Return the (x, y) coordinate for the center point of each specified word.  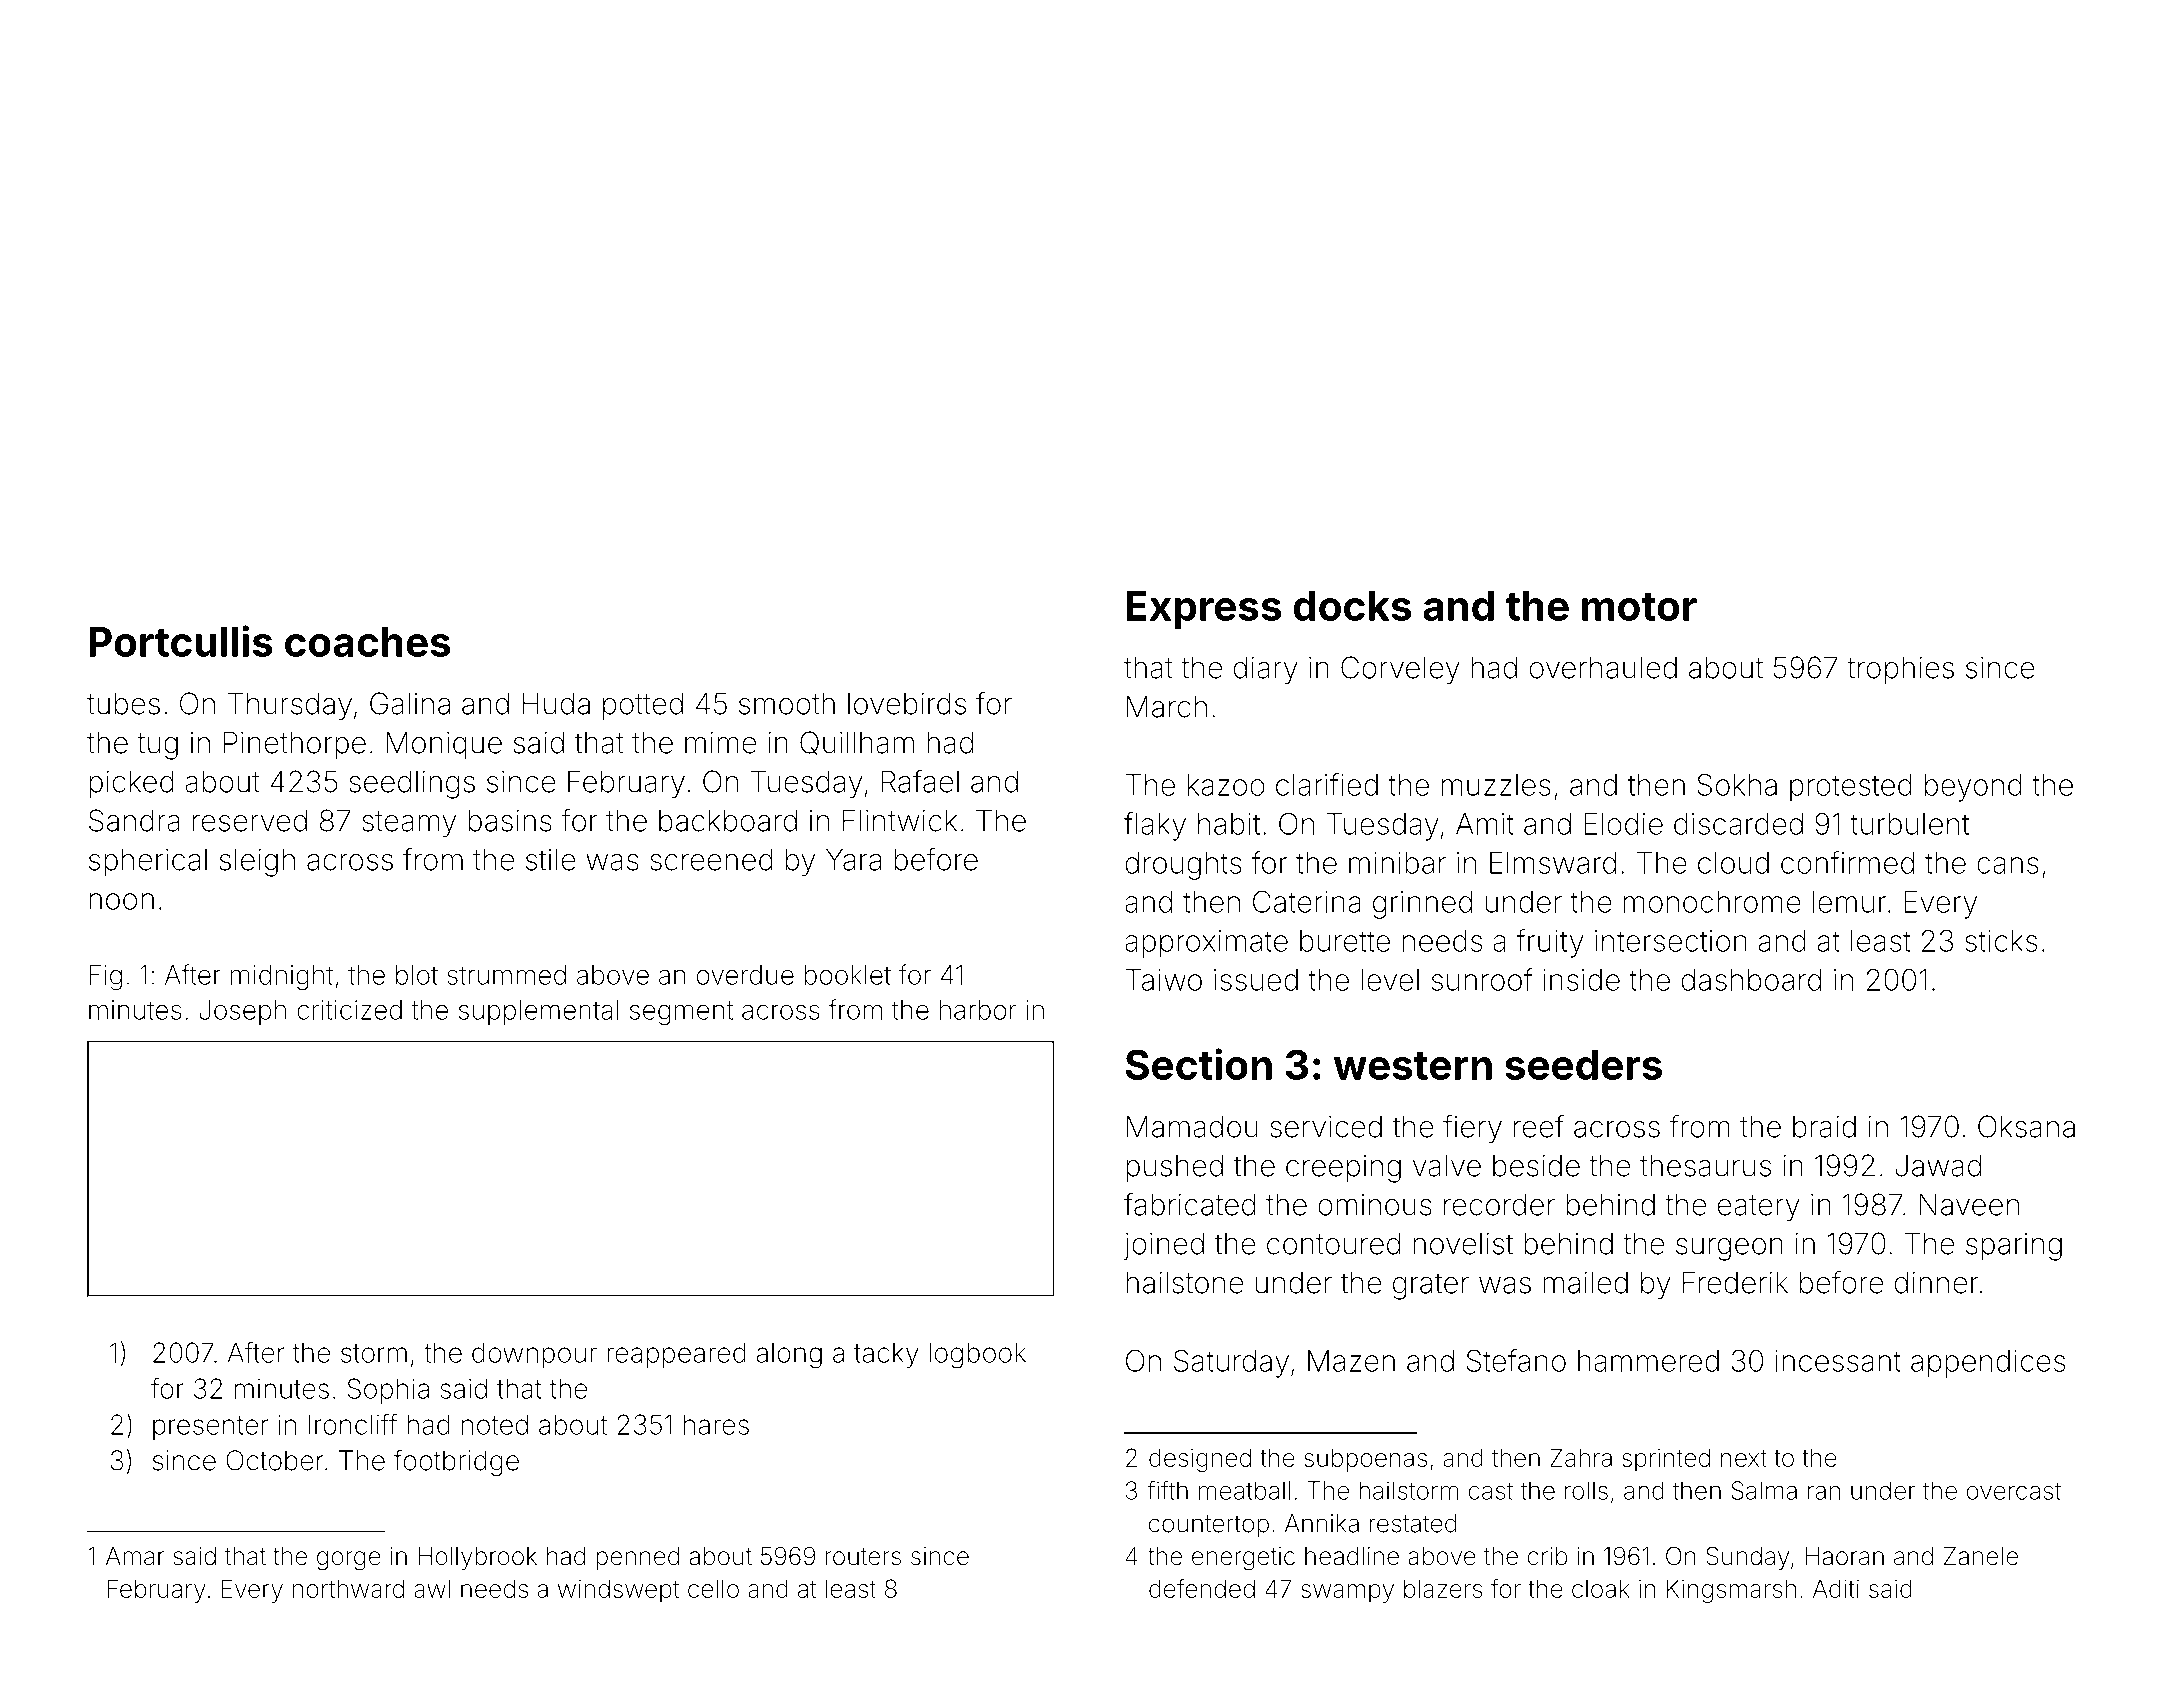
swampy (1347, 1593)
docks (1352, 606)
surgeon (1729, 1249)
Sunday (1747, 1558)
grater (1431, 1286)
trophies (1900, 670)
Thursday (289, 706)
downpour (534, 1355)
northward (348, 1588)
